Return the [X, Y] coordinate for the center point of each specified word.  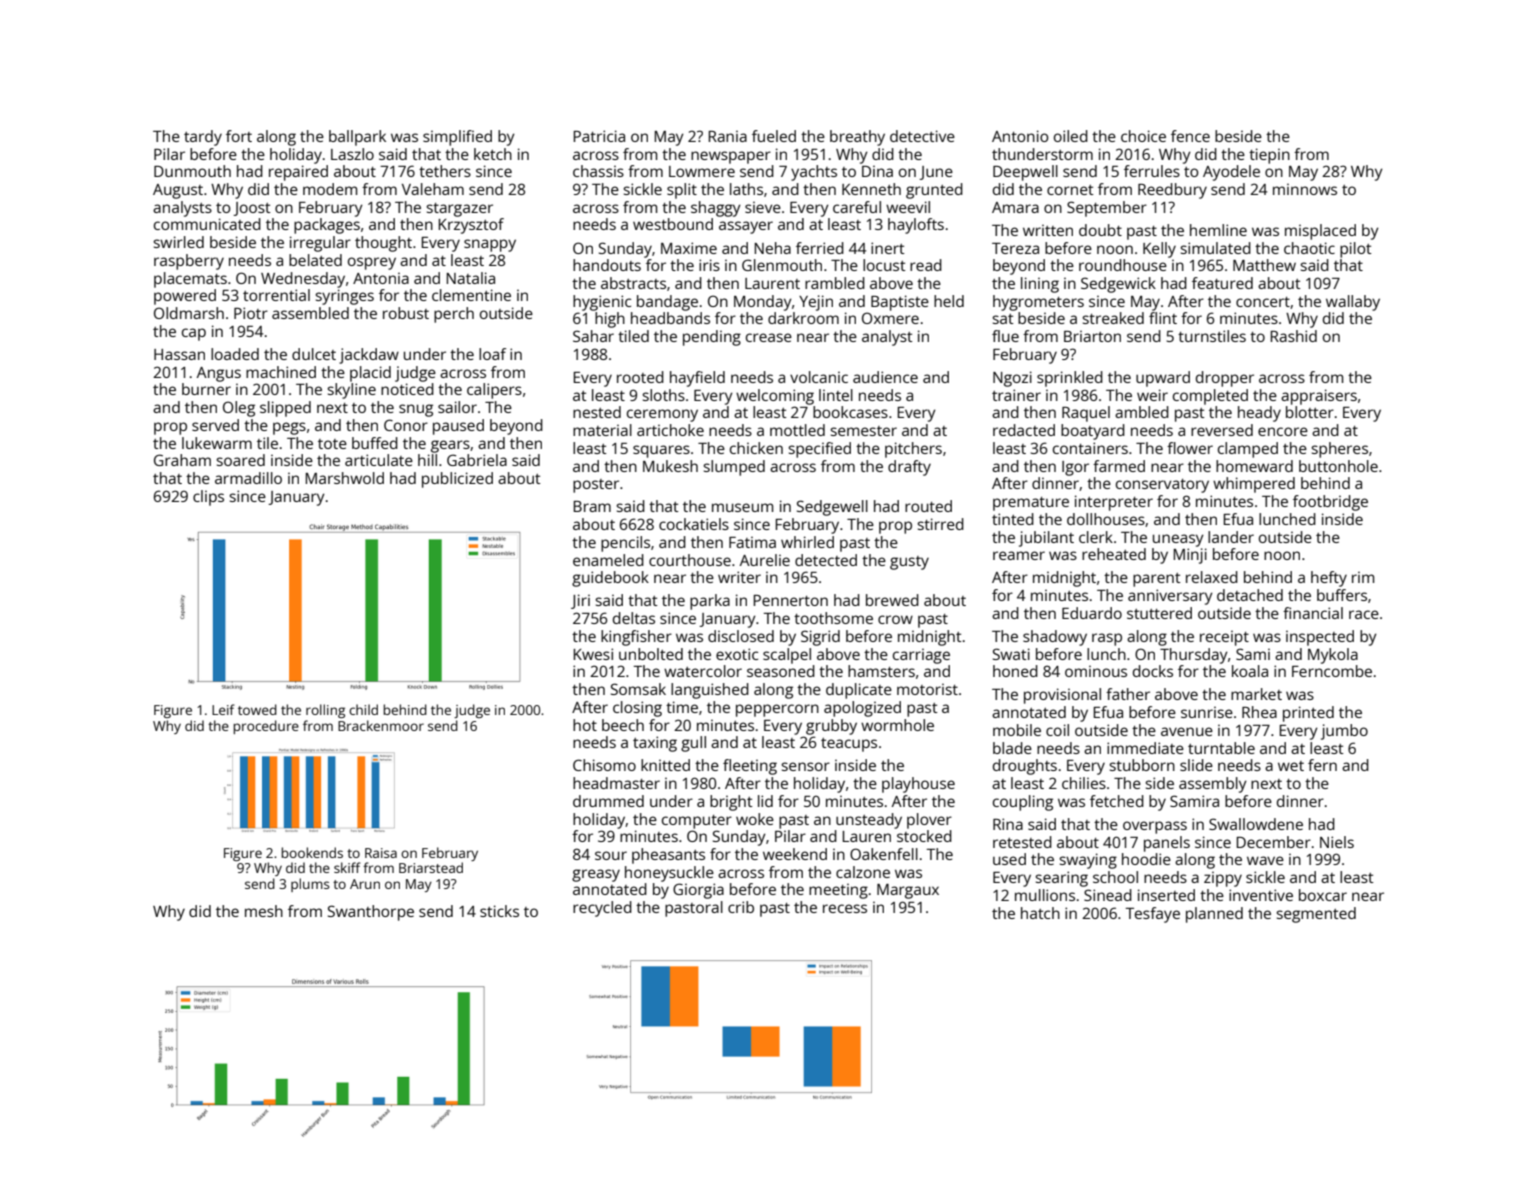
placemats [190, 280]
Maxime [689, 248]
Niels [1337, 842]
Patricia [599, 136]
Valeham [433, 189]
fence [1190, 136]
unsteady [869, 821]
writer [739, 577]
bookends [312, 852]
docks [1153, 671]
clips [208, 498]
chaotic [1309, 248]
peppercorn [777, 710]
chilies [1084, 783]
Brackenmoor [381, 725]
